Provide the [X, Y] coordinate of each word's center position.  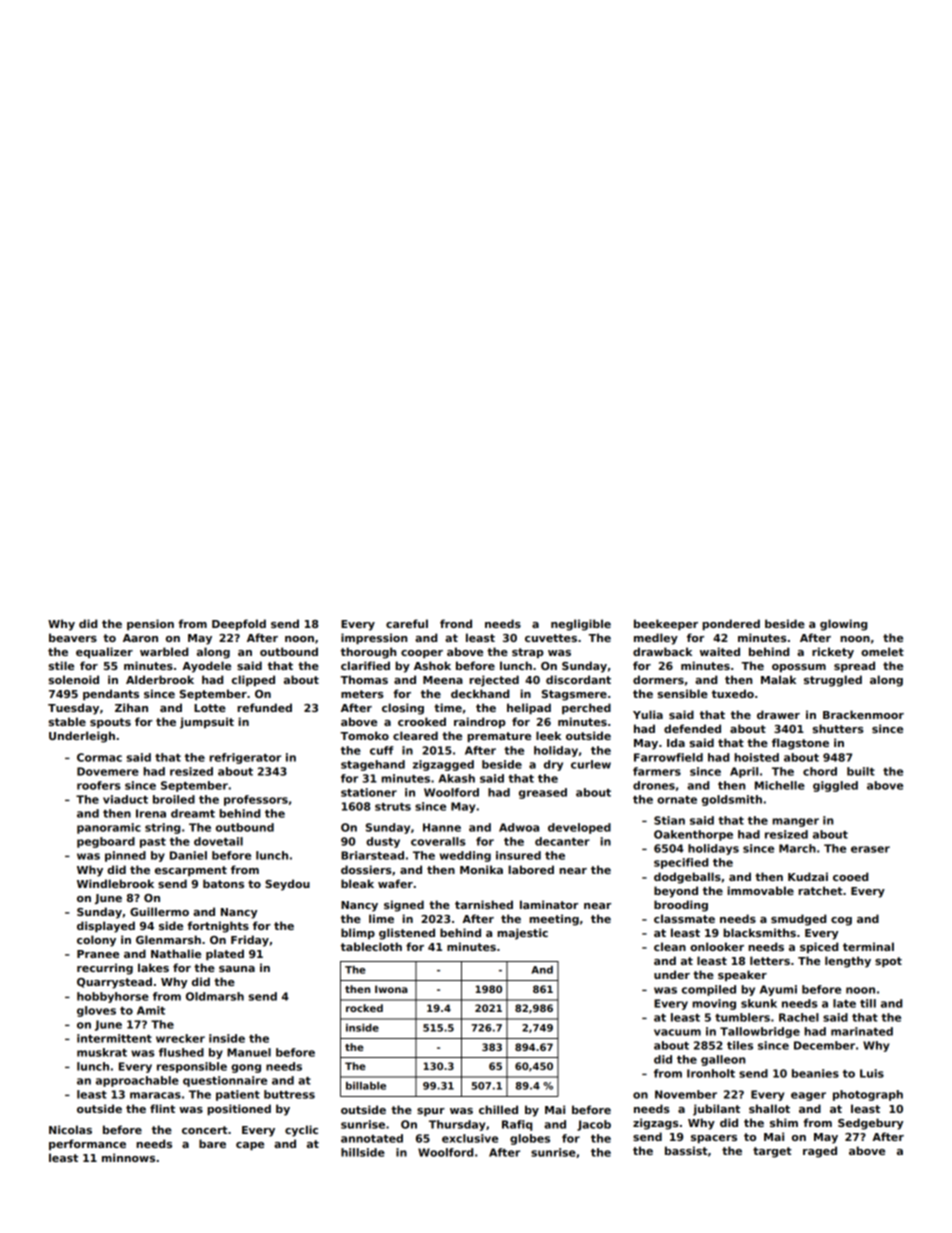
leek [548, 735]
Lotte [210, 708]
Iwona [391, 989]
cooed [850, 876]
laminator [549, 904]
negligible [581, 625]
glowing [843, 625]
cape [250, 1146]
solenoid [74, 679]
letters [770, 960]
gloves [96, 1011]
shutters [838, 728]
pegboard [106, 842]
